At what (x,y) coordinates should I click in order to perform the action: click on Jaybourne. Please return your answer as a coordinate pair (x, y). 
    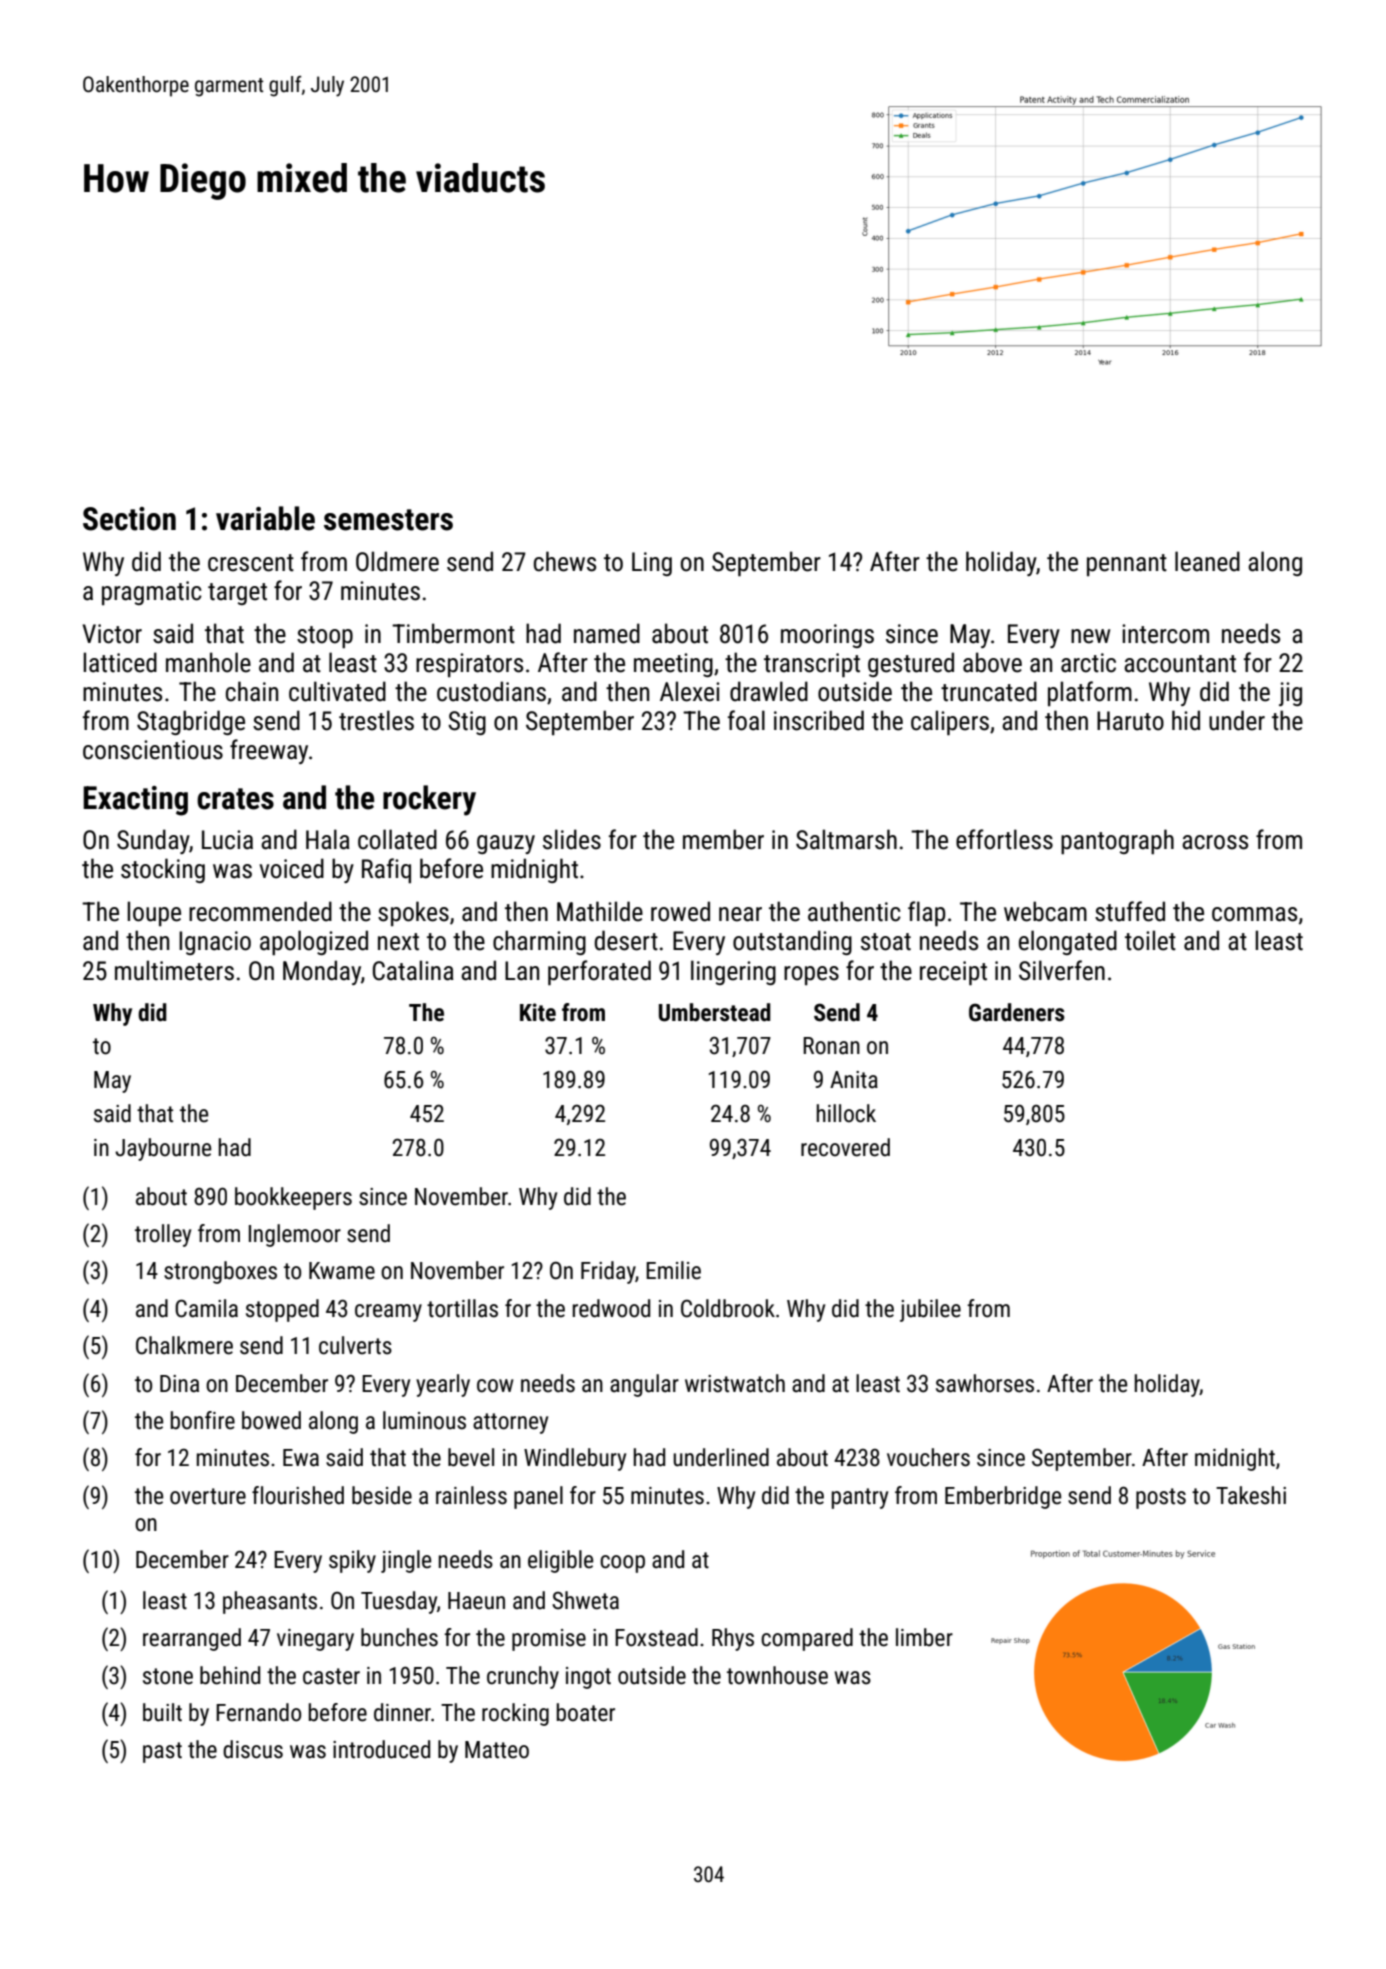
    Looking at the image, I should click on (163, 1149).
